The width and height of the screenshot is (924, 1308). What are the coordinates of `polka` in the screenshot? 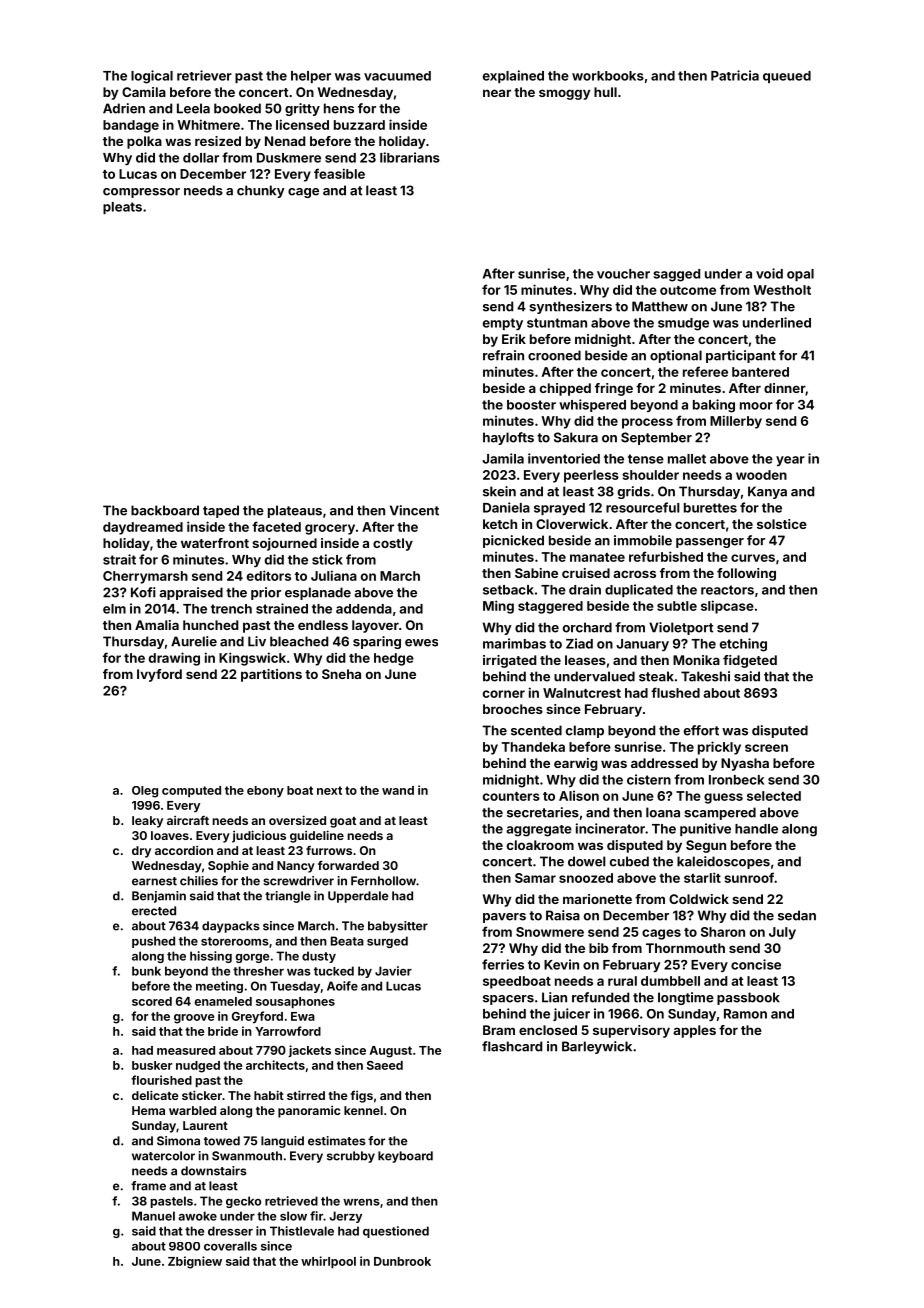 It's located at (144, 142).
